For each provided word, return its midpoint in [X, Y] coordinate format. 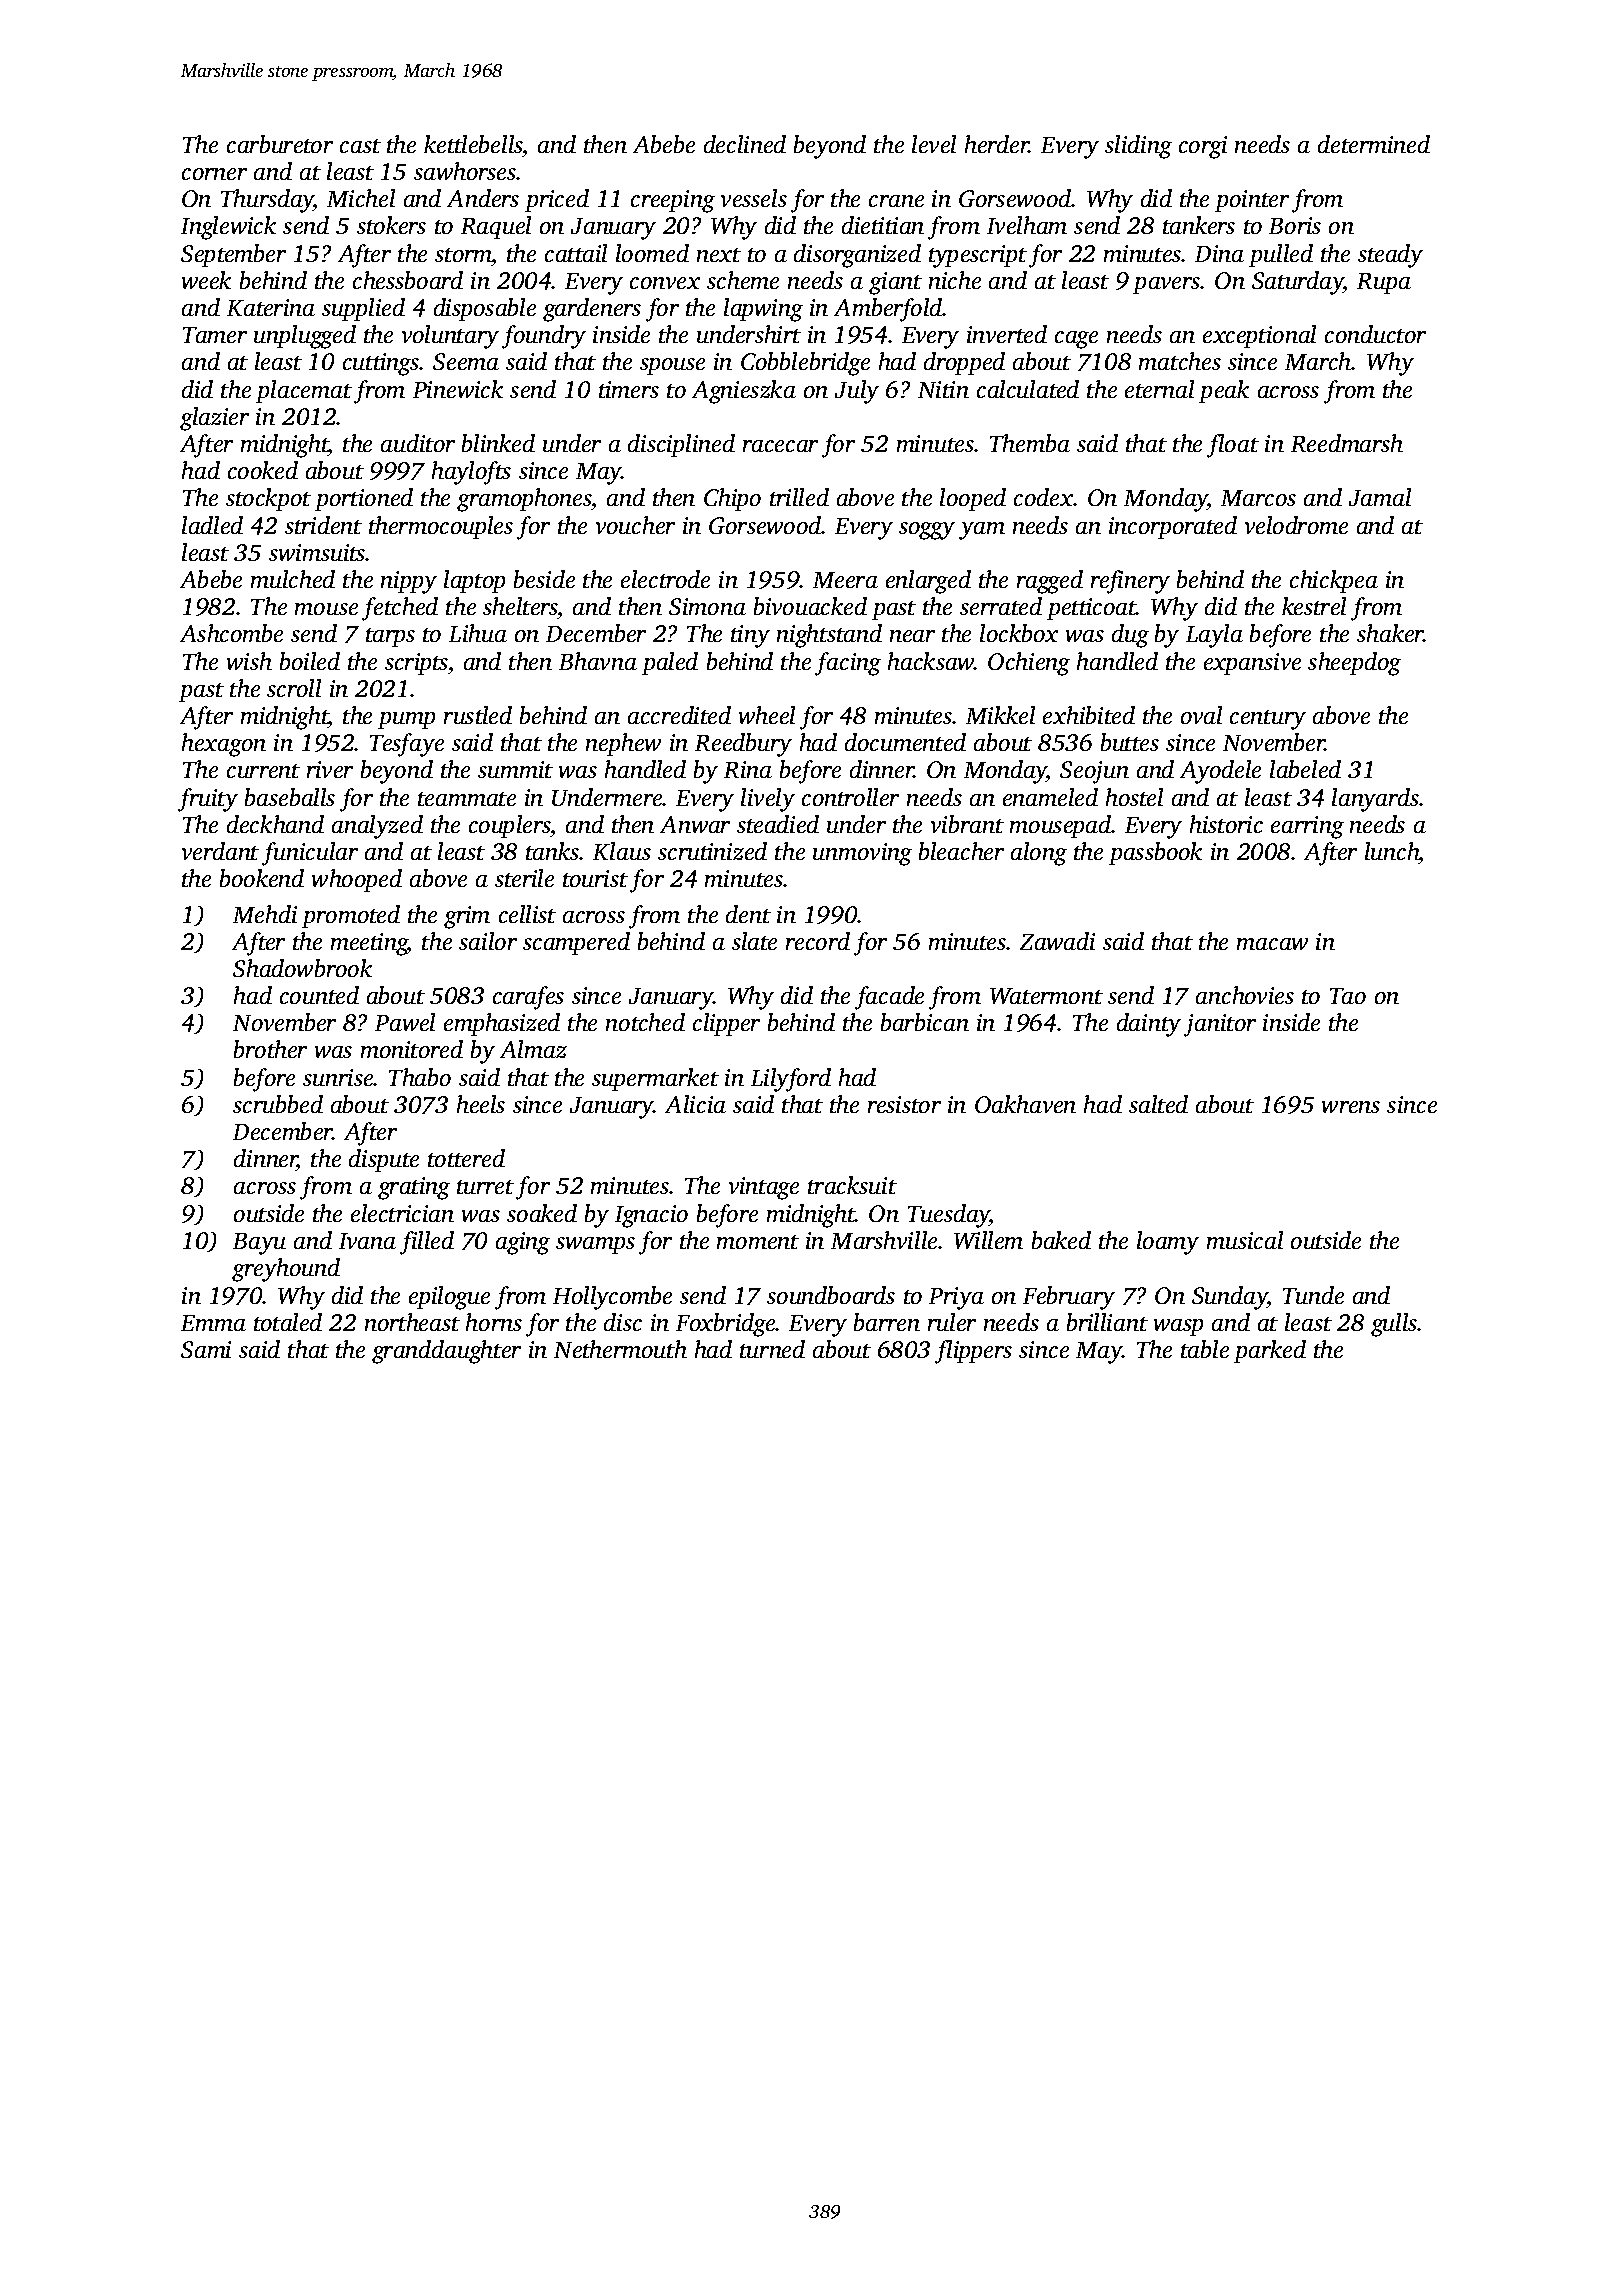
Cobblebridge [805, 364]
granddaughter [446, 1352]
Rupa [1384, 283]
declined [745, 144]
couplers [509, 826]
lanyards [1375, 800]
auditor [418, 443]
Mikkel [1000, 715]
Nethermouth [620, 1349]
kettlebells [473, 144]
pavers [1167, 285]
